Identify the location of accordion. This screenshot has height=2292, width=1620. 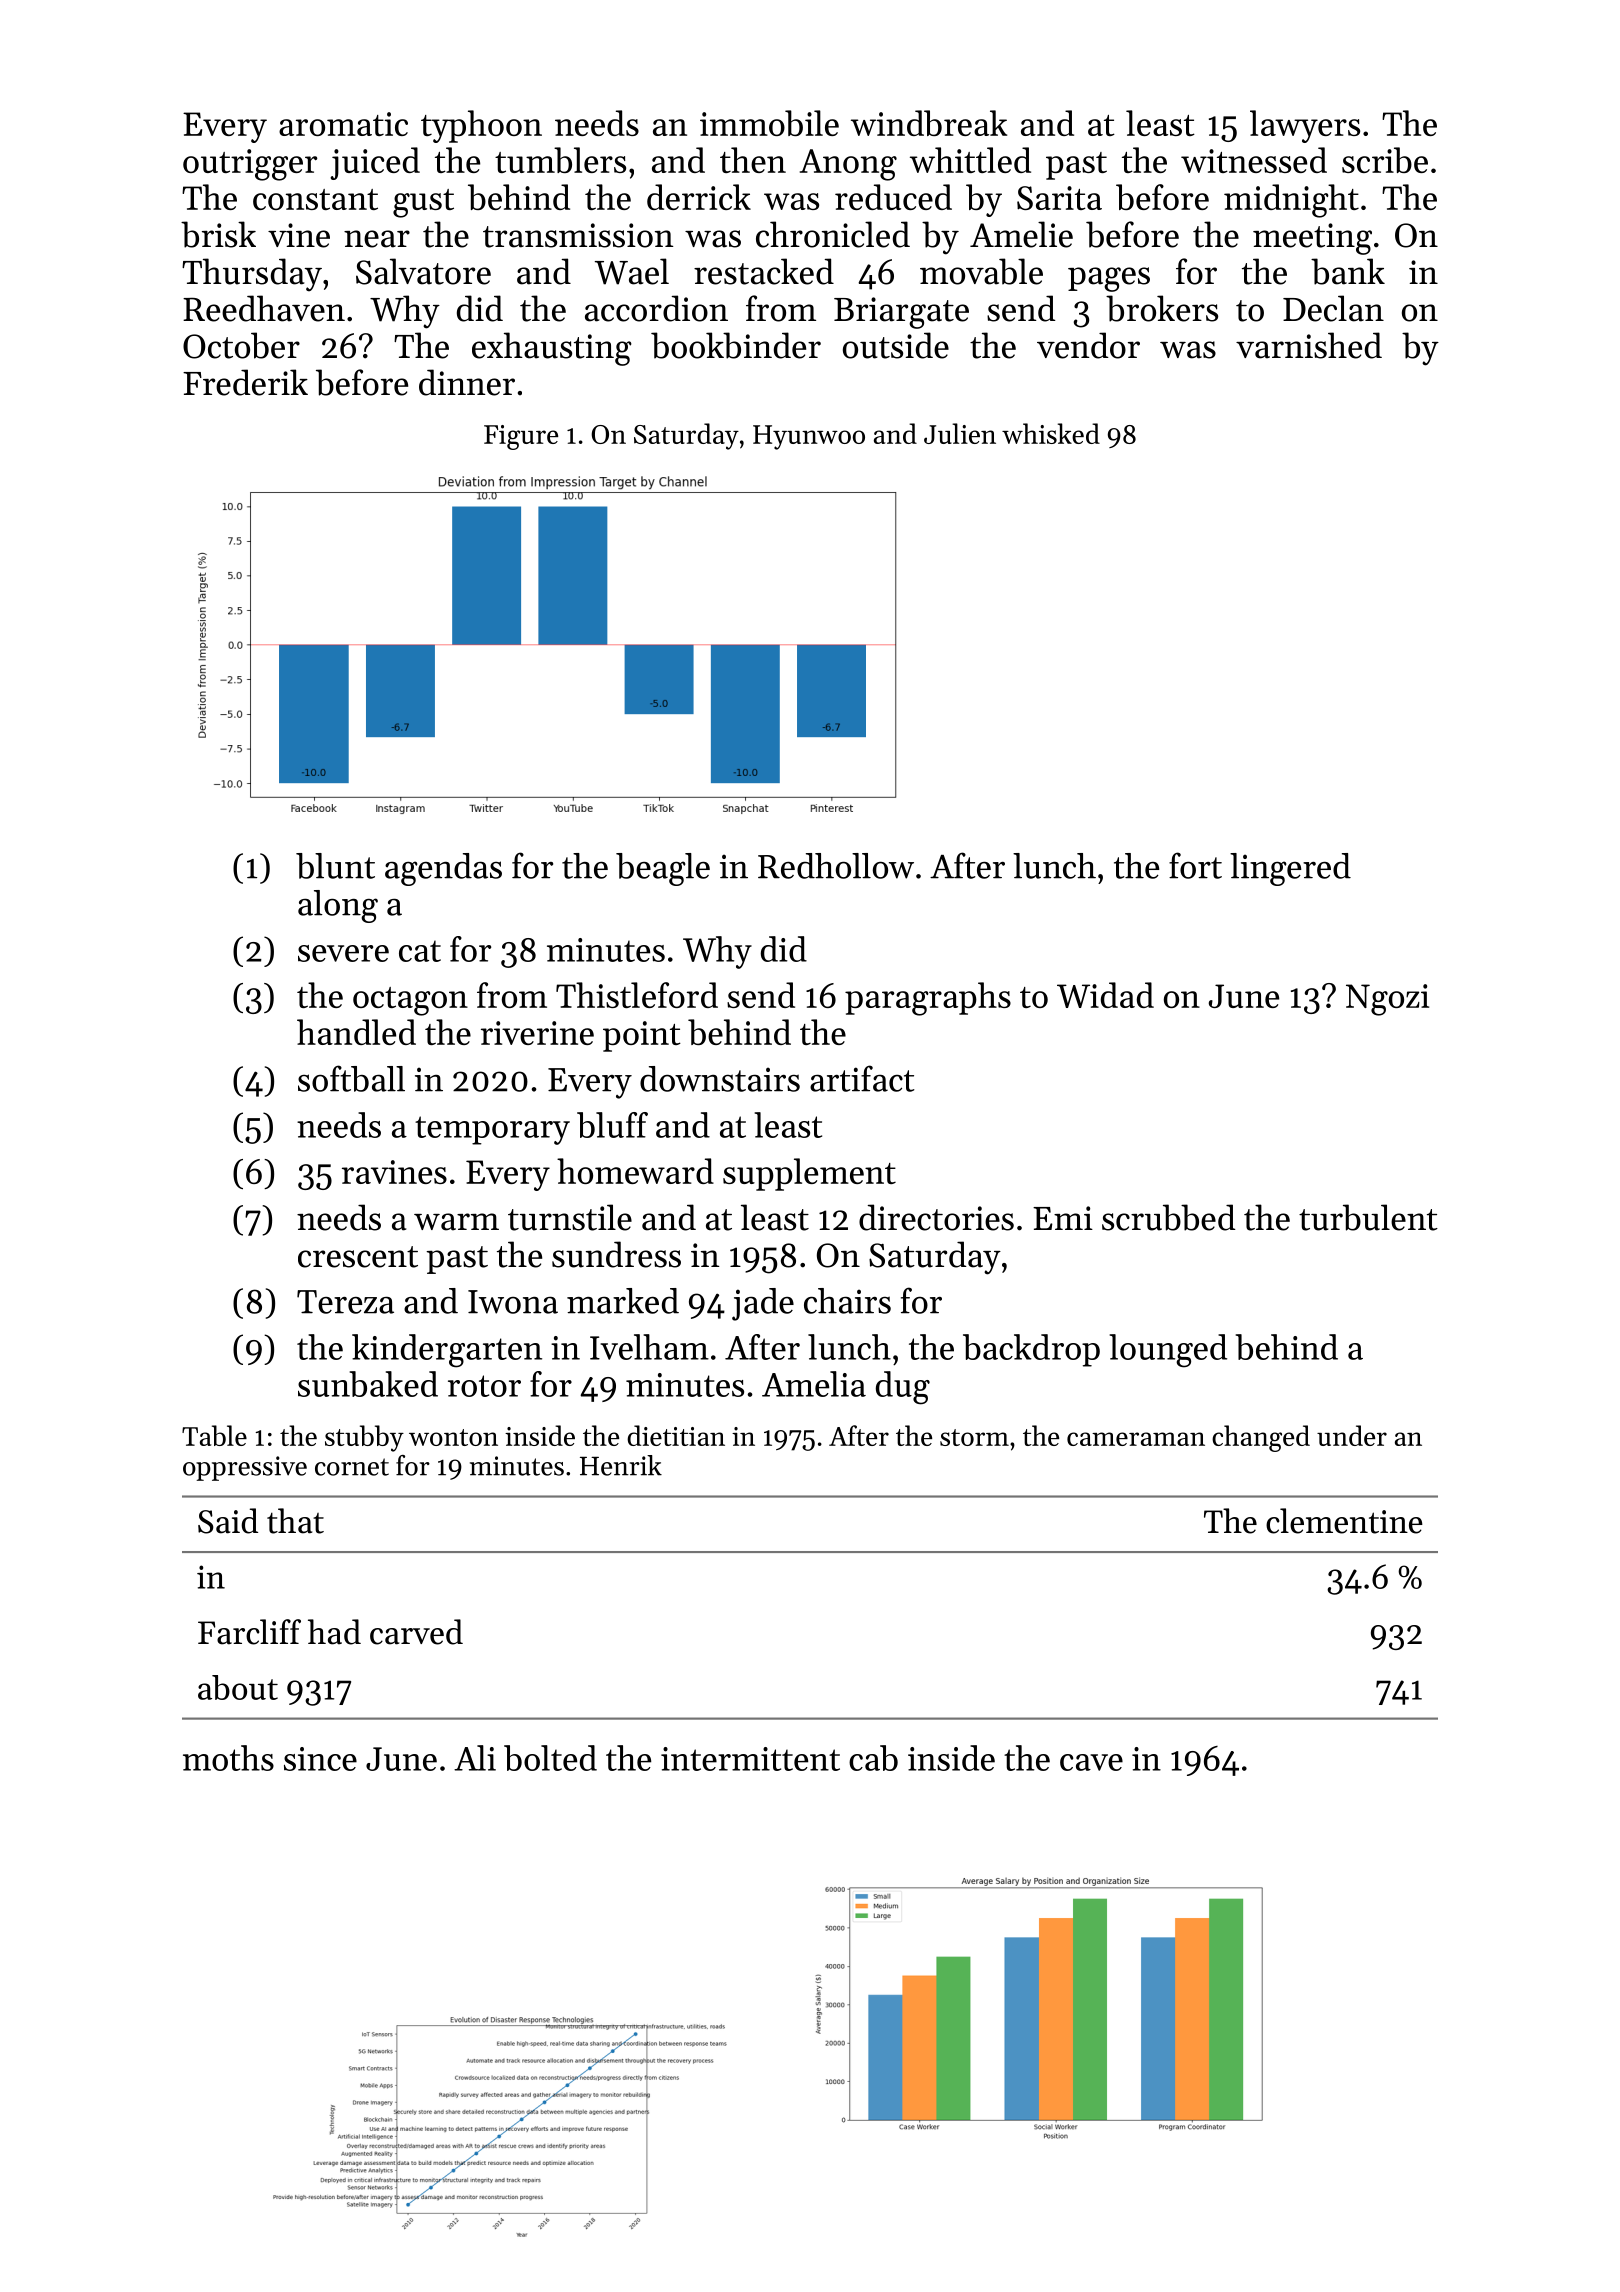
(656, 308).
